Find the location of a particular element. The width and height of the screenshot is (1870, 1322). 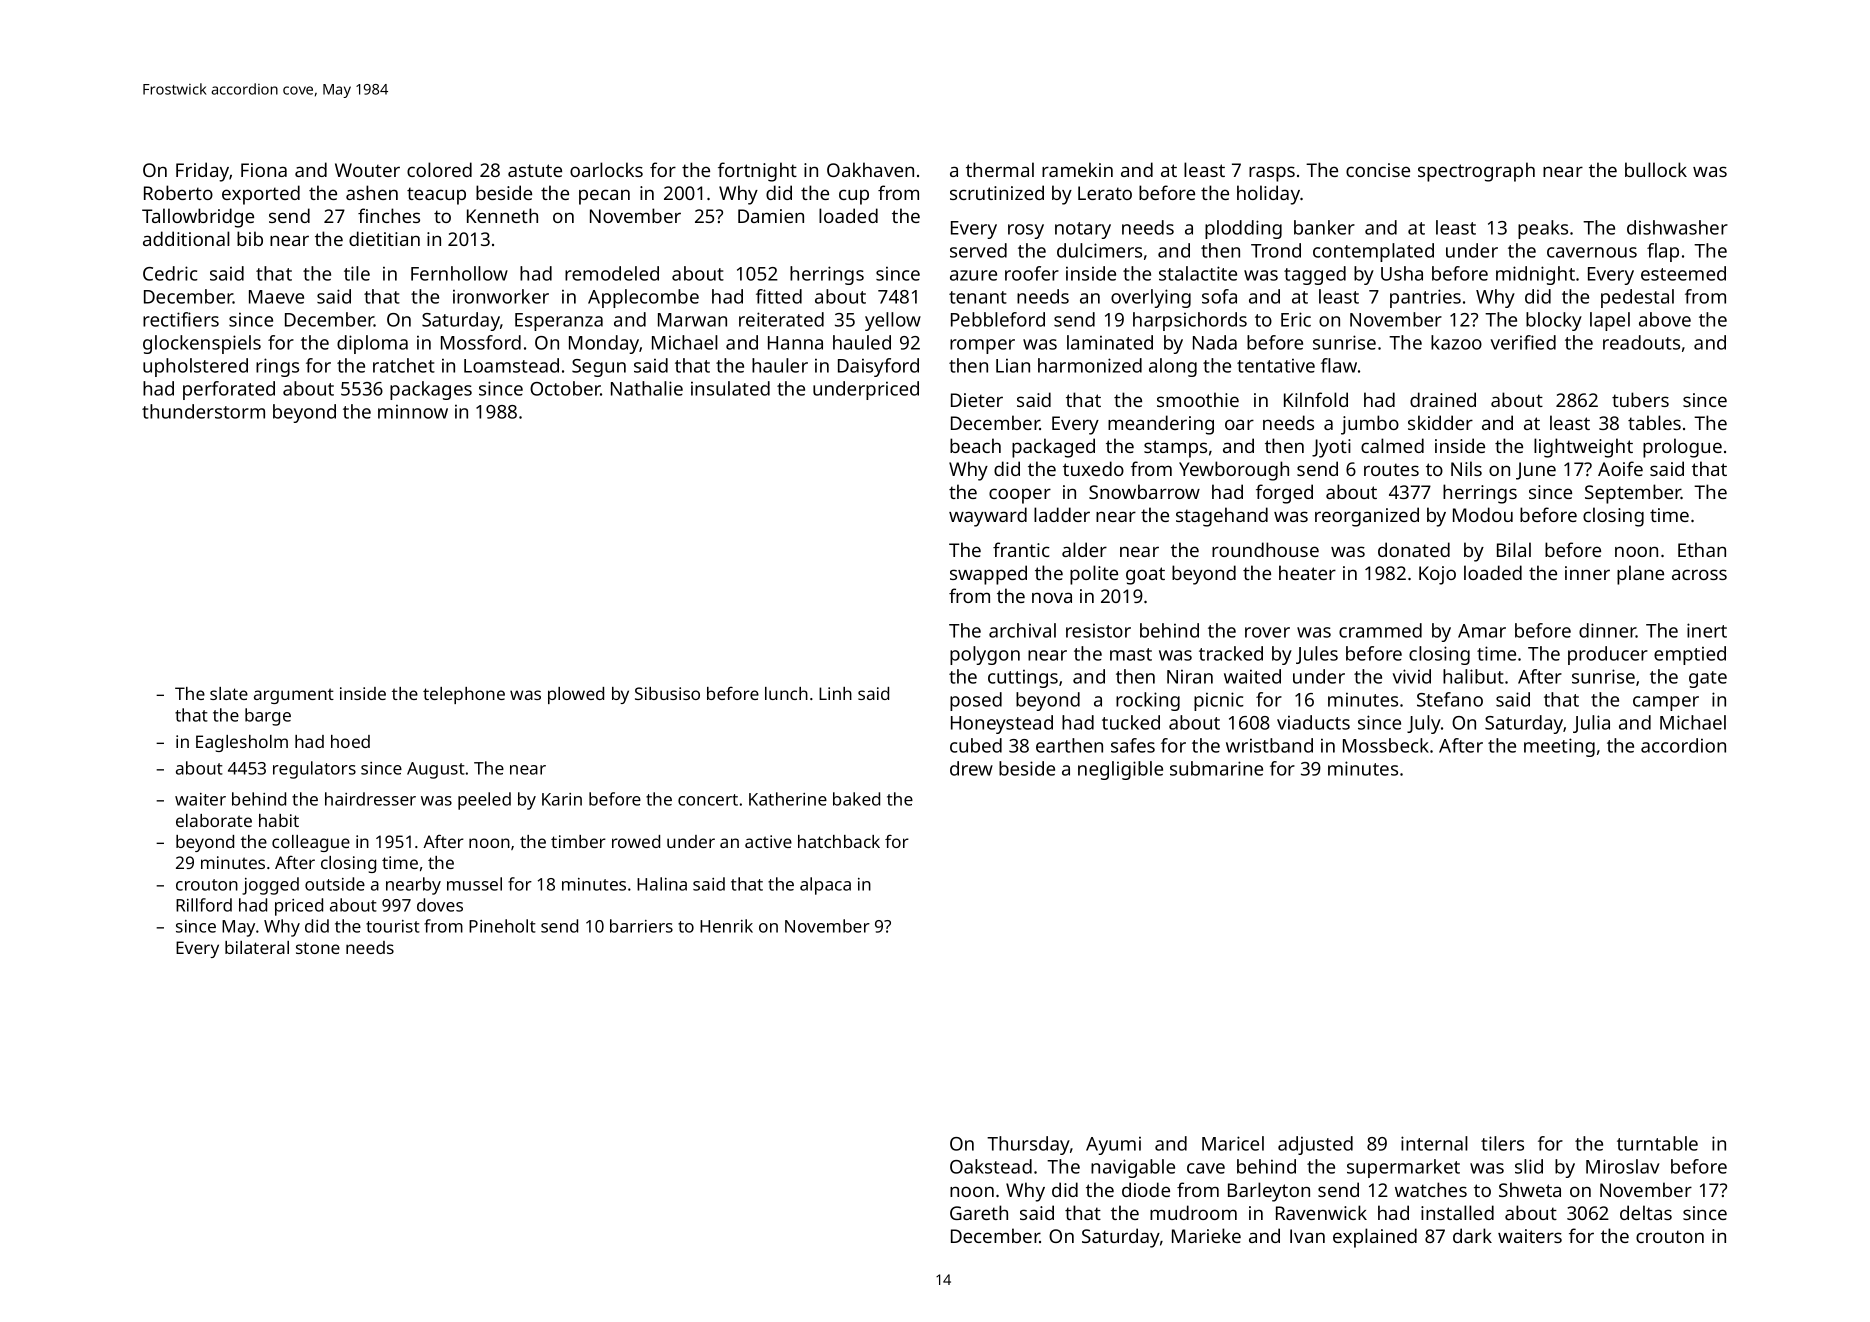

barge is located at coordinates (268, 717).
